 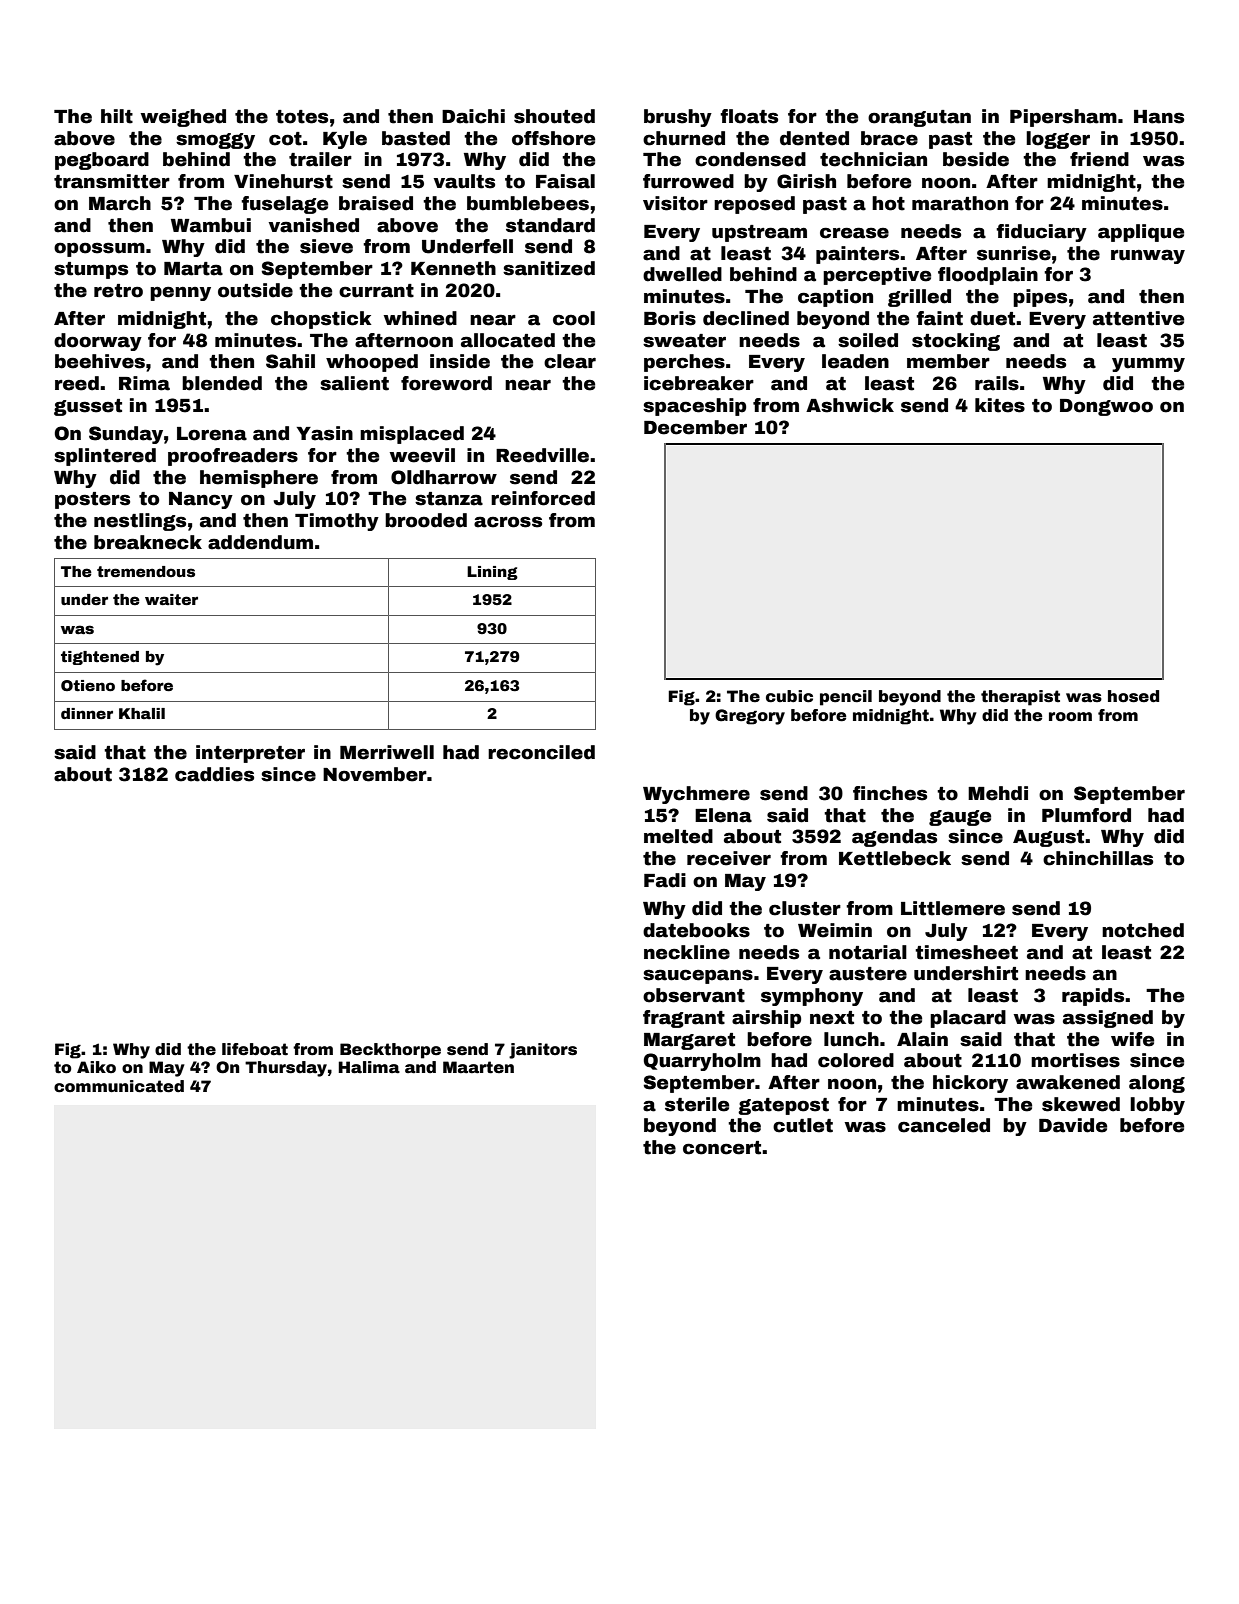 What do you see at coordinates (492, 573) in the screenshot?
I see `Lining` at bounding box center [492, 573].
